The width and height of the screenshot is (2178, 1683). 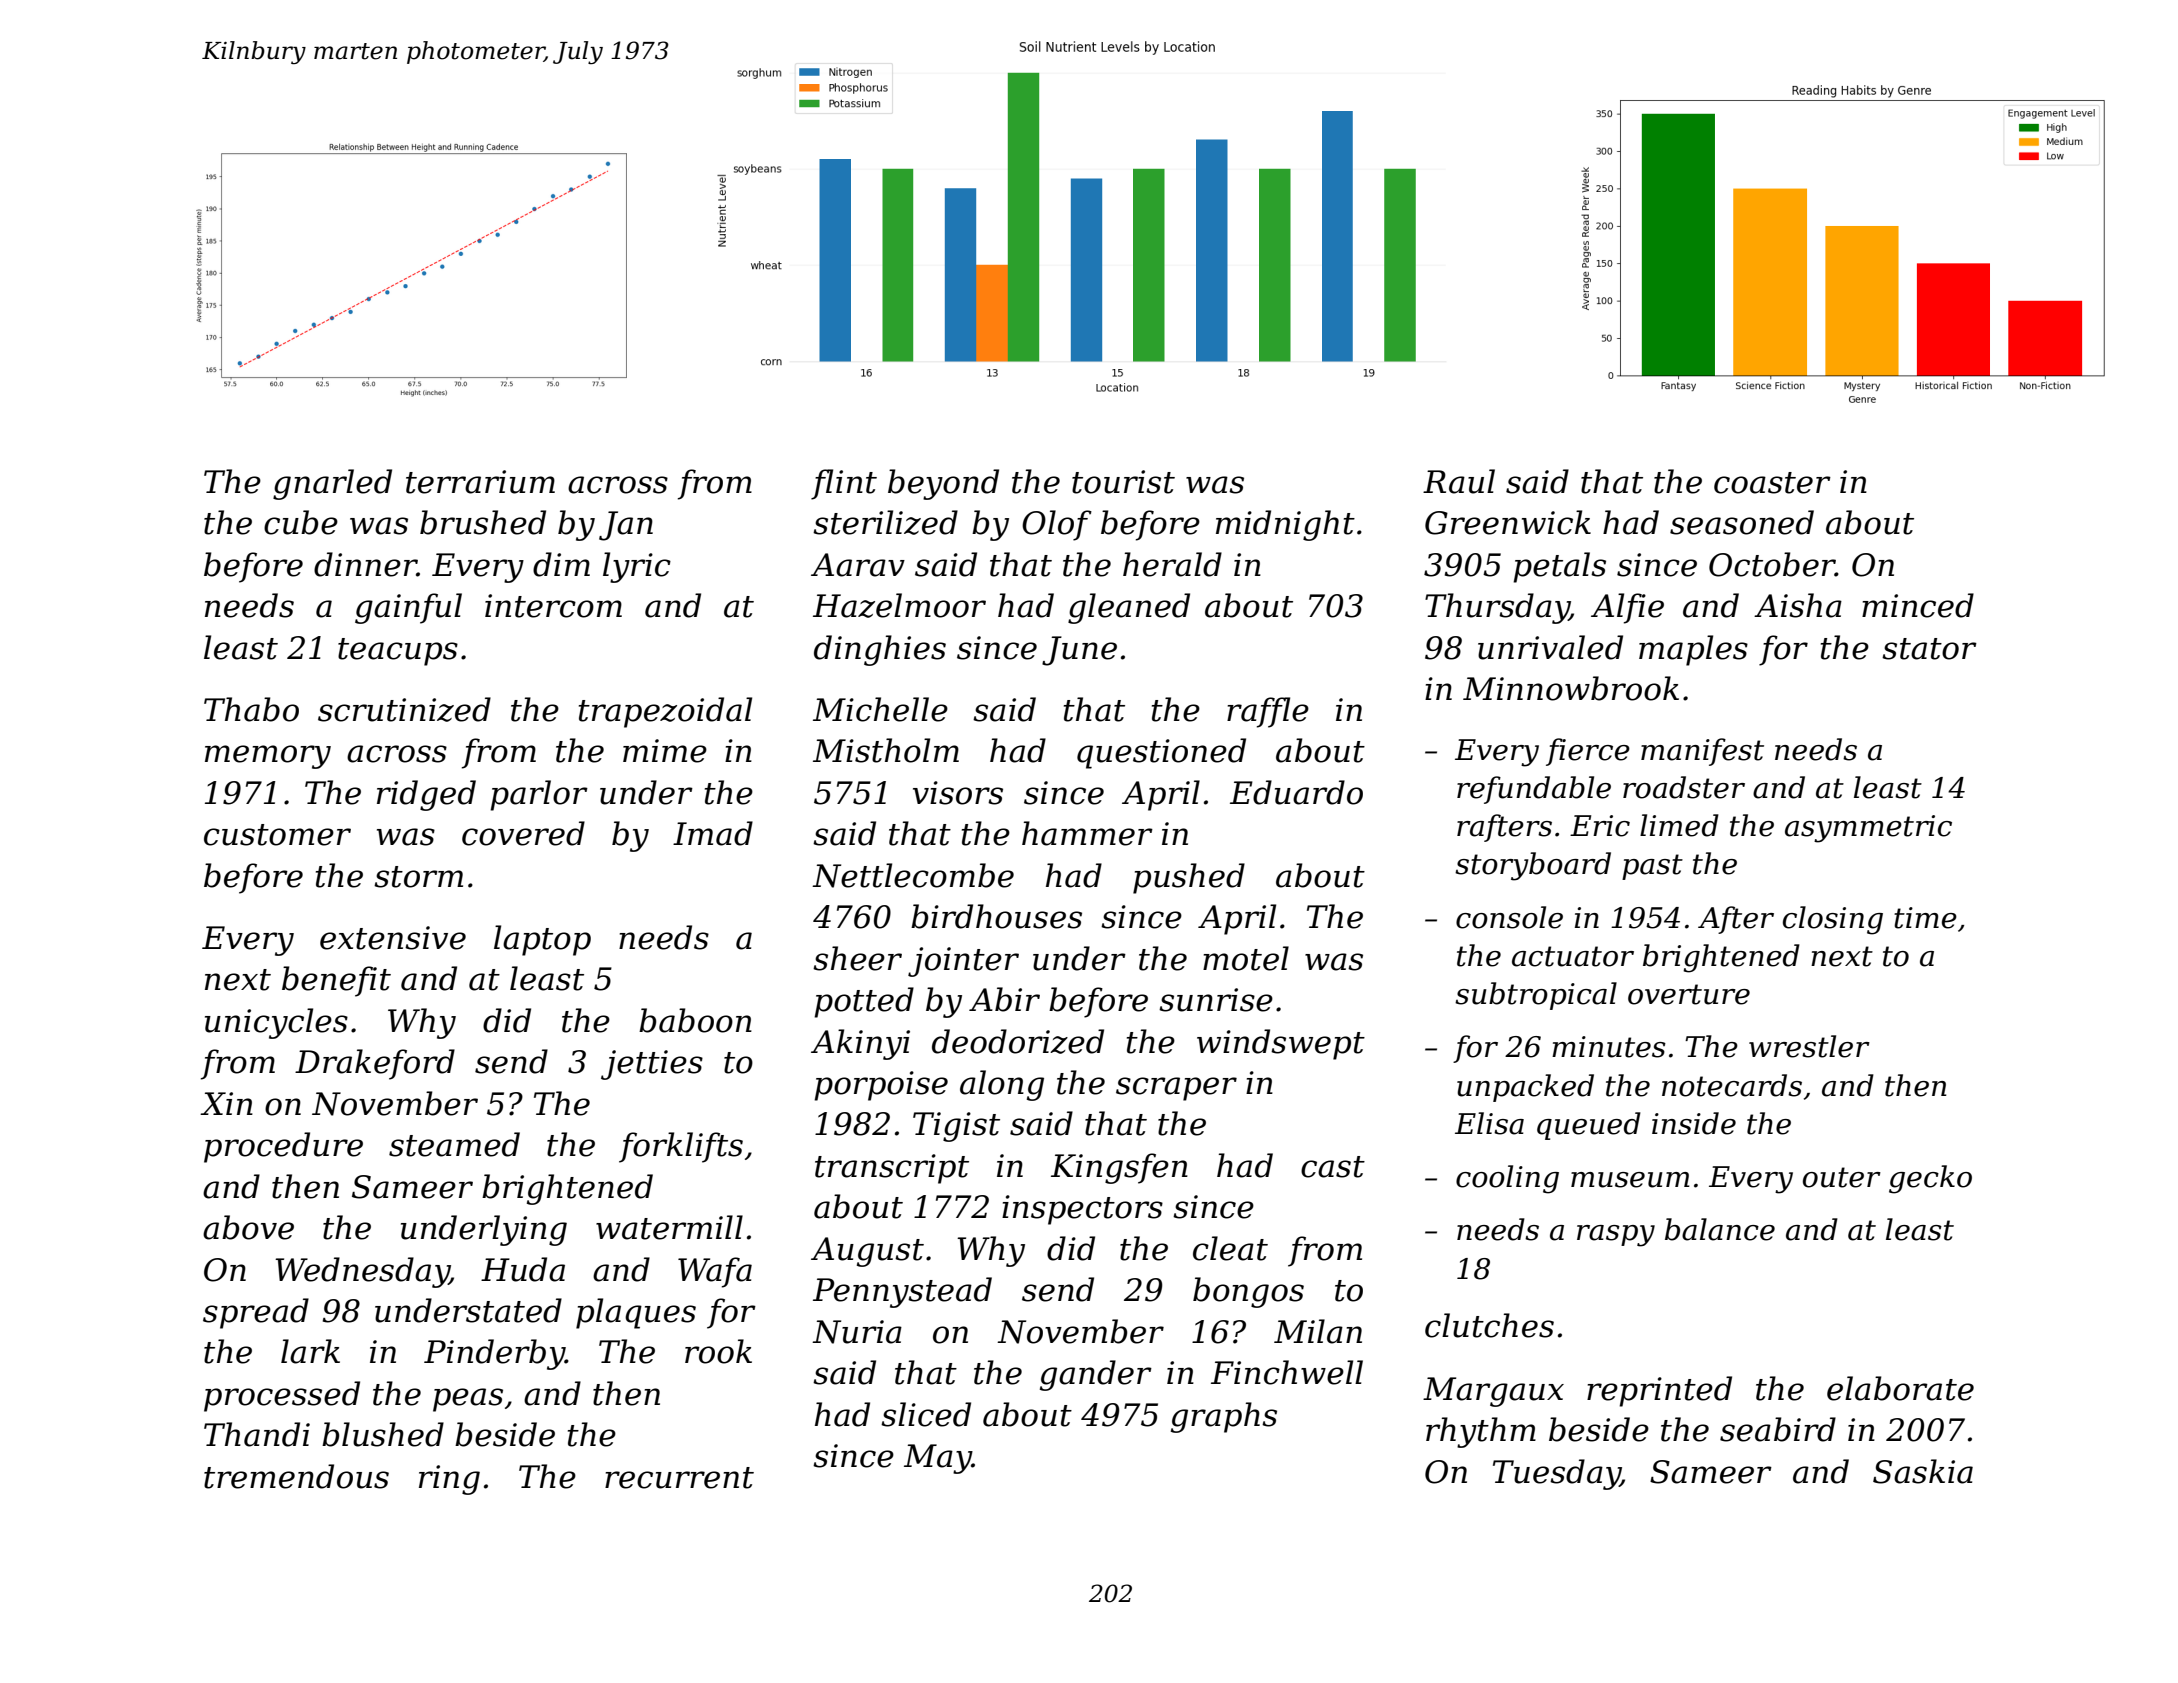 What do you see at coordinates (310, 1351) in the screenshot?
I see `lark` at bounding box center [310, 1351].
